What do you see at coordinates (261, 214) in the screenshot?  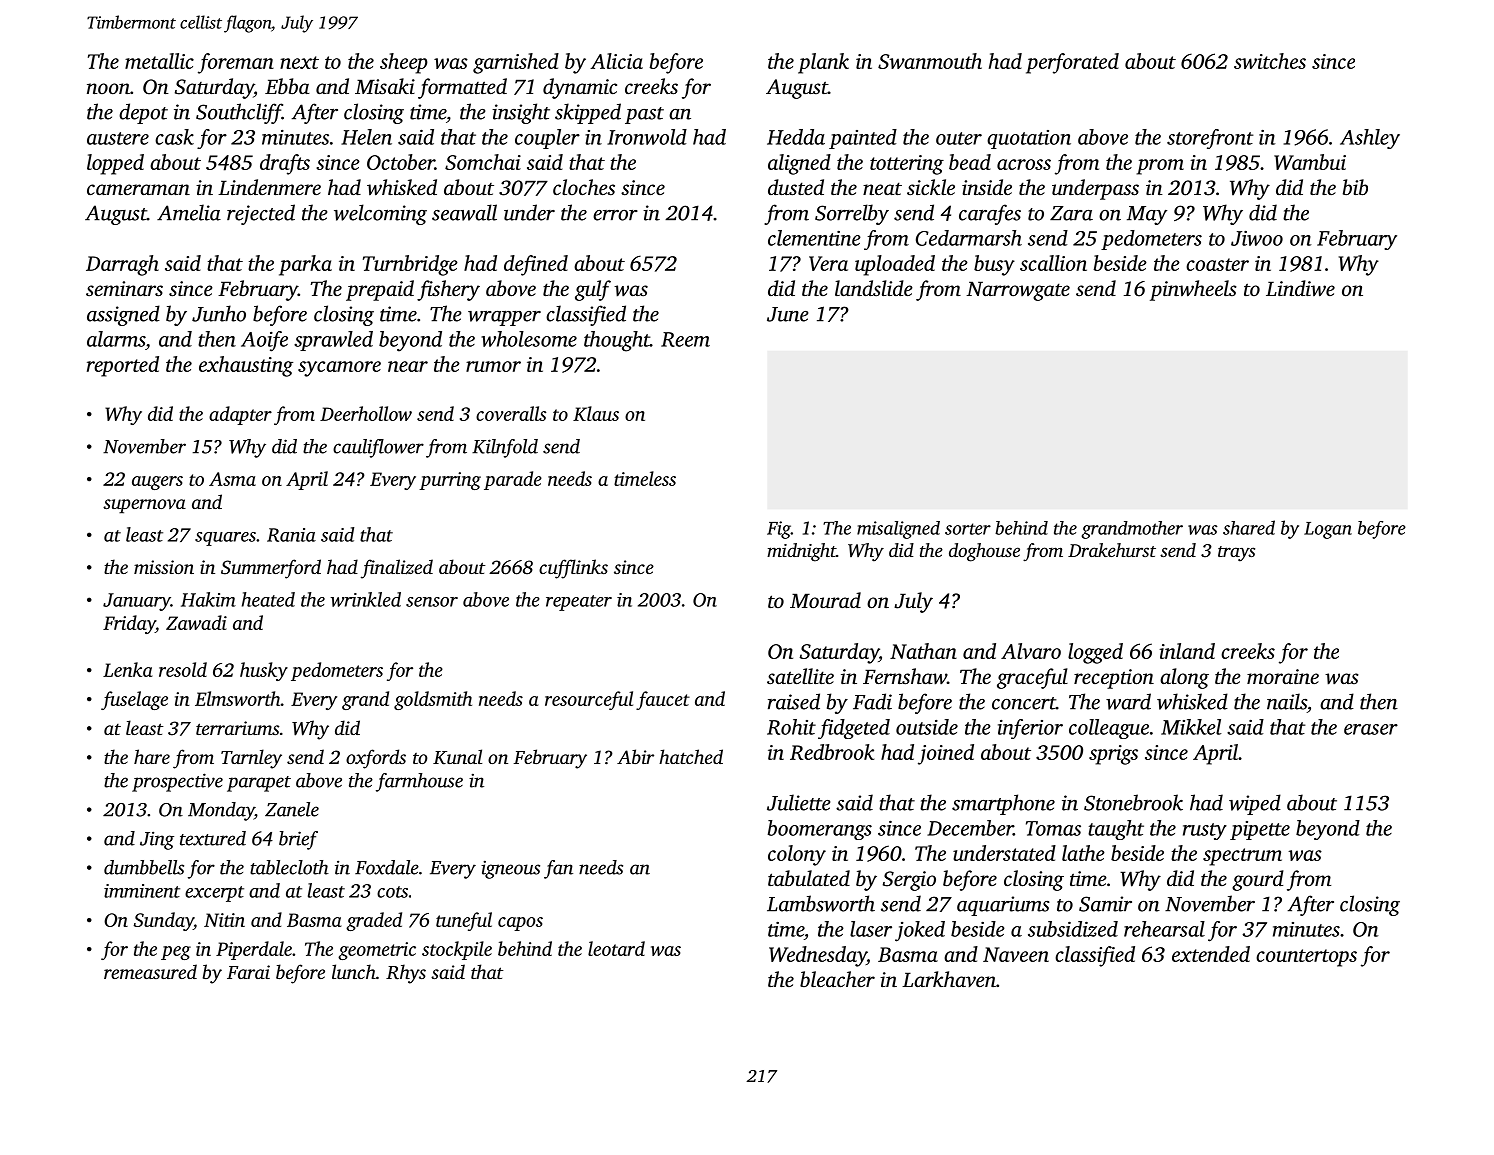 I see `rejected` at bounding box center [261, 214].
